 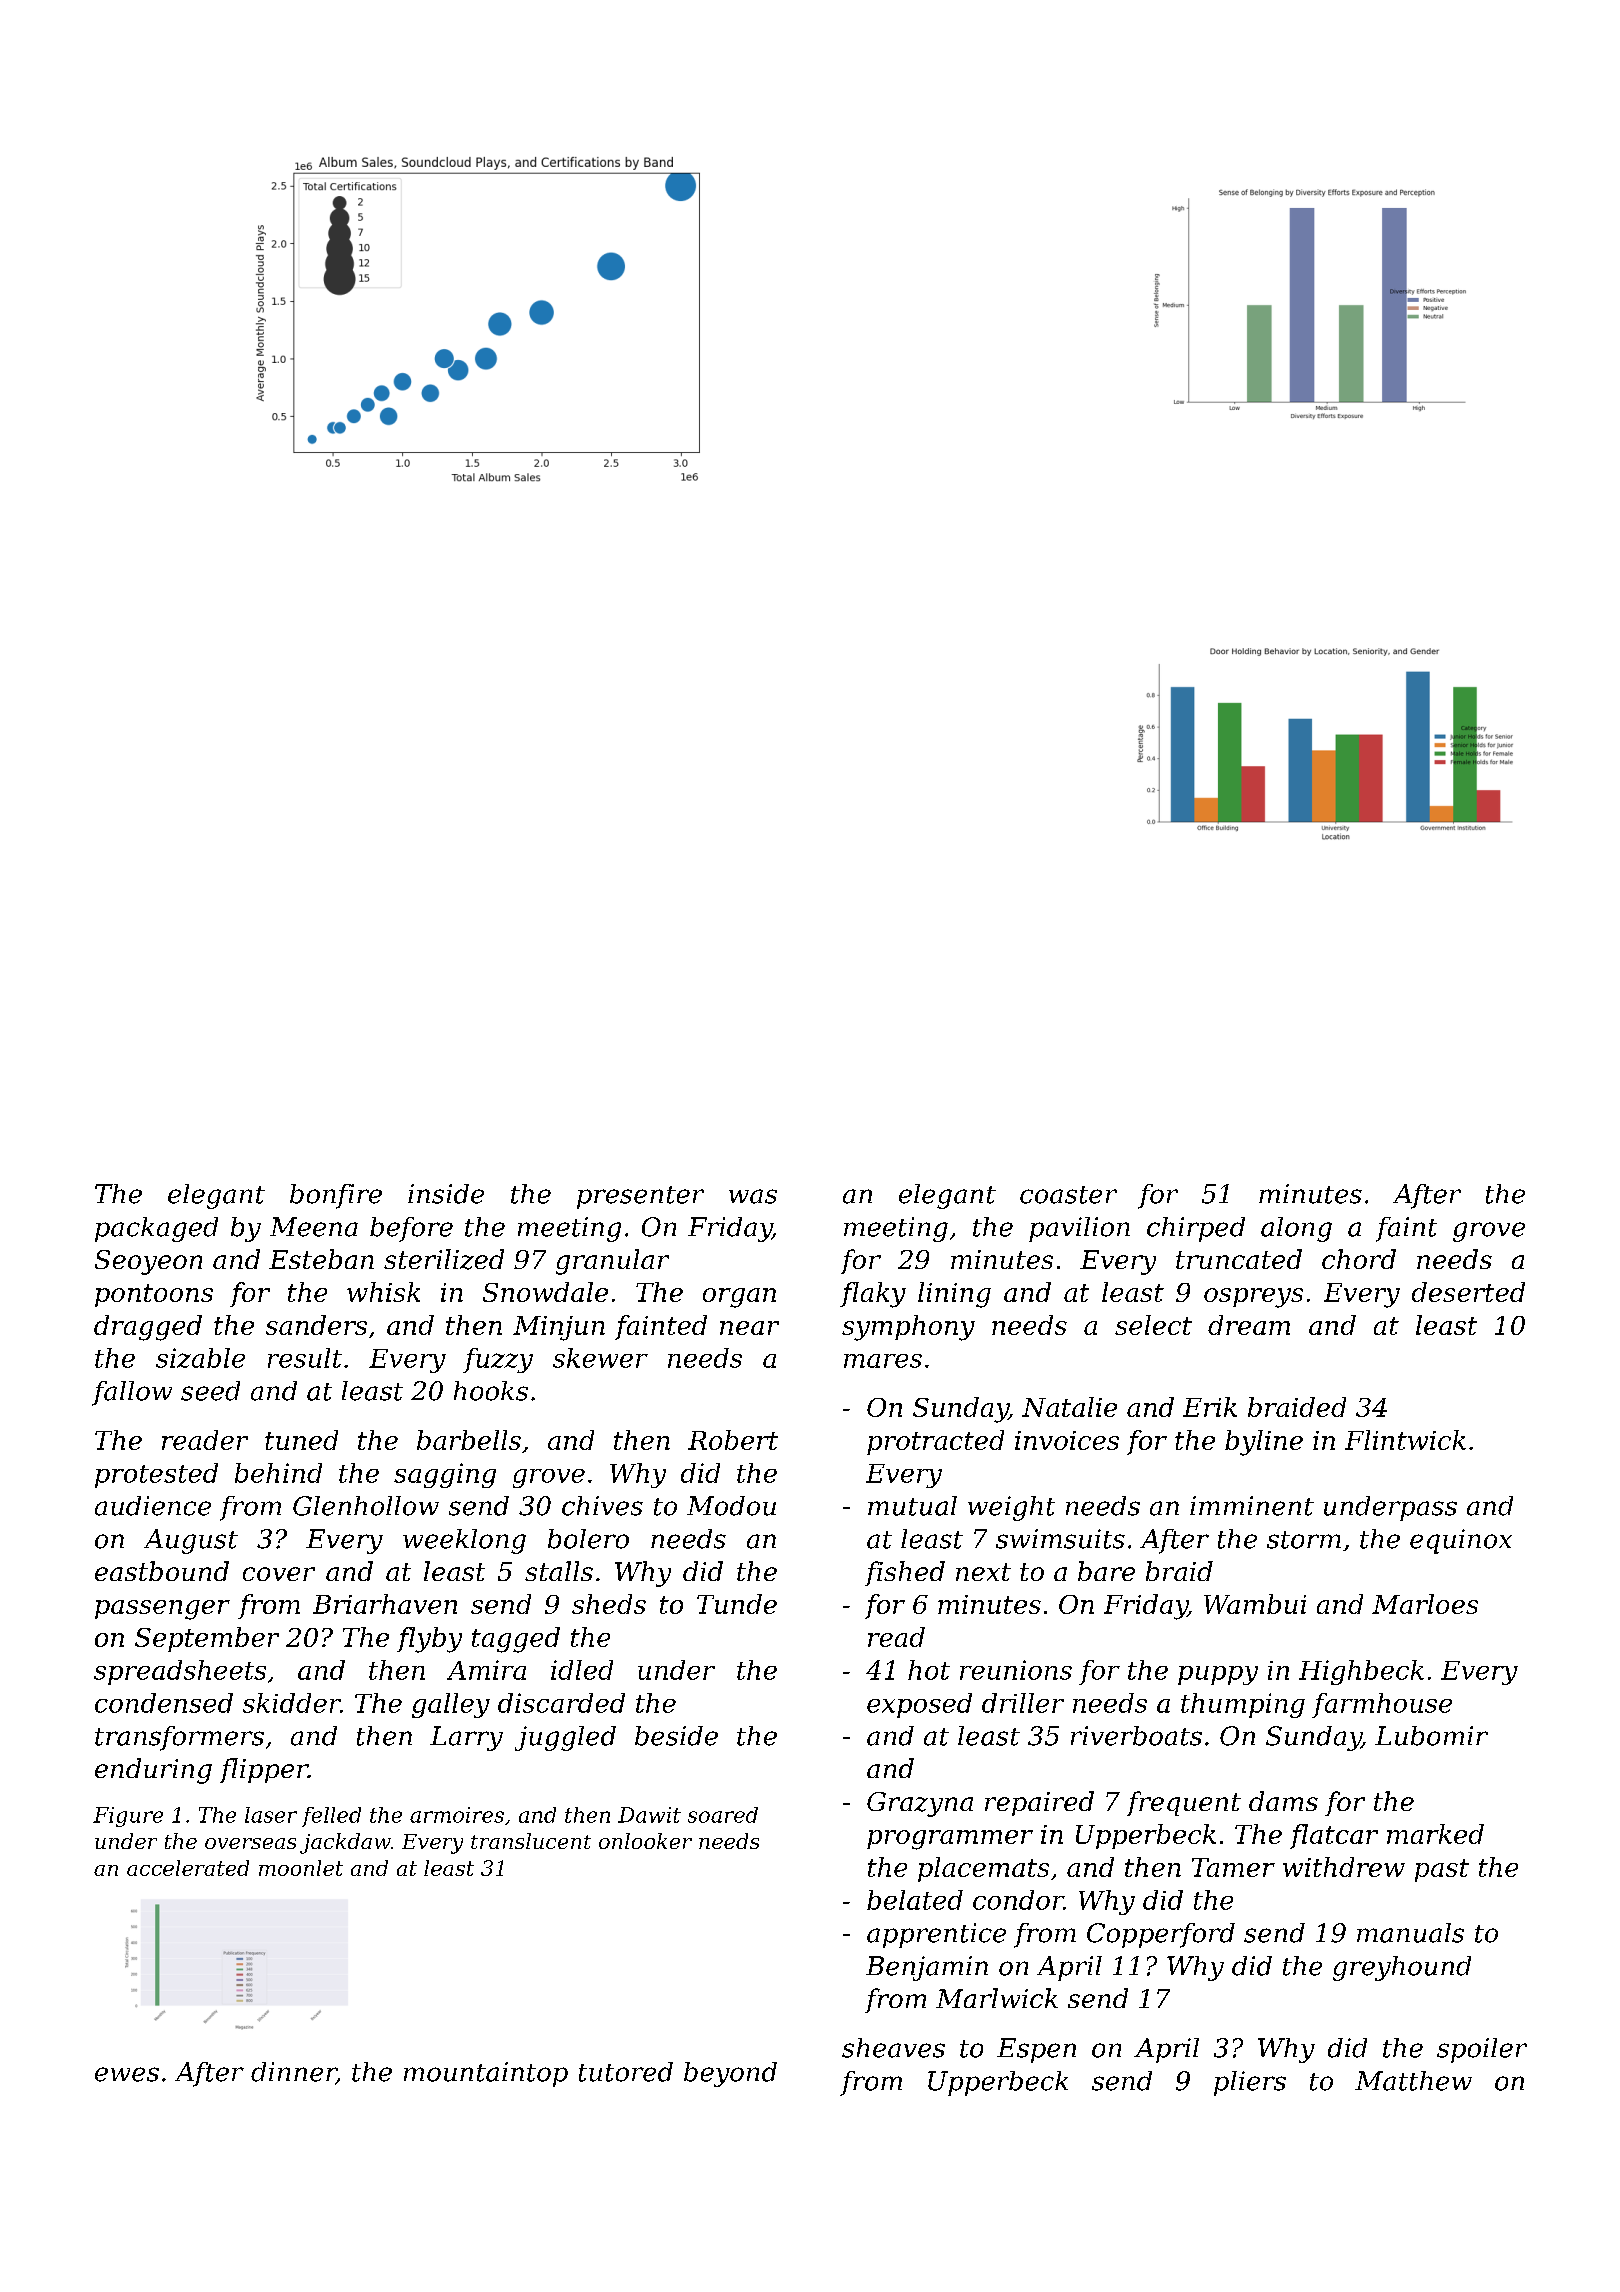 What do you see at coordinates (336, 1196) in the document?
I see `bonfire` at bounding box center [336, 1196].
